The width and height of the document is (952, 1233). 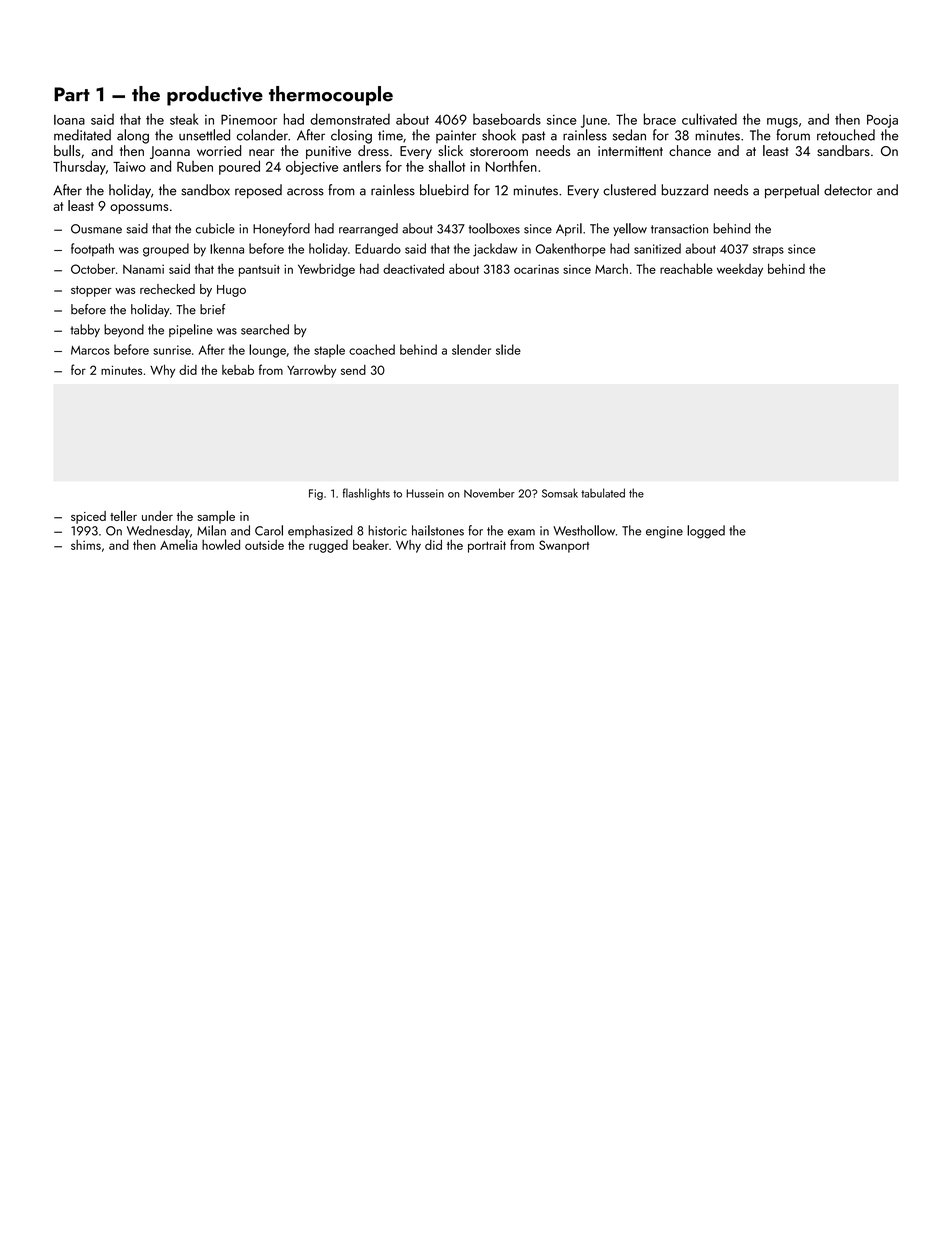 What do you see at coordinates (507, 119) in the document?
I see `baseboards` at bounding box center [507, 119].
